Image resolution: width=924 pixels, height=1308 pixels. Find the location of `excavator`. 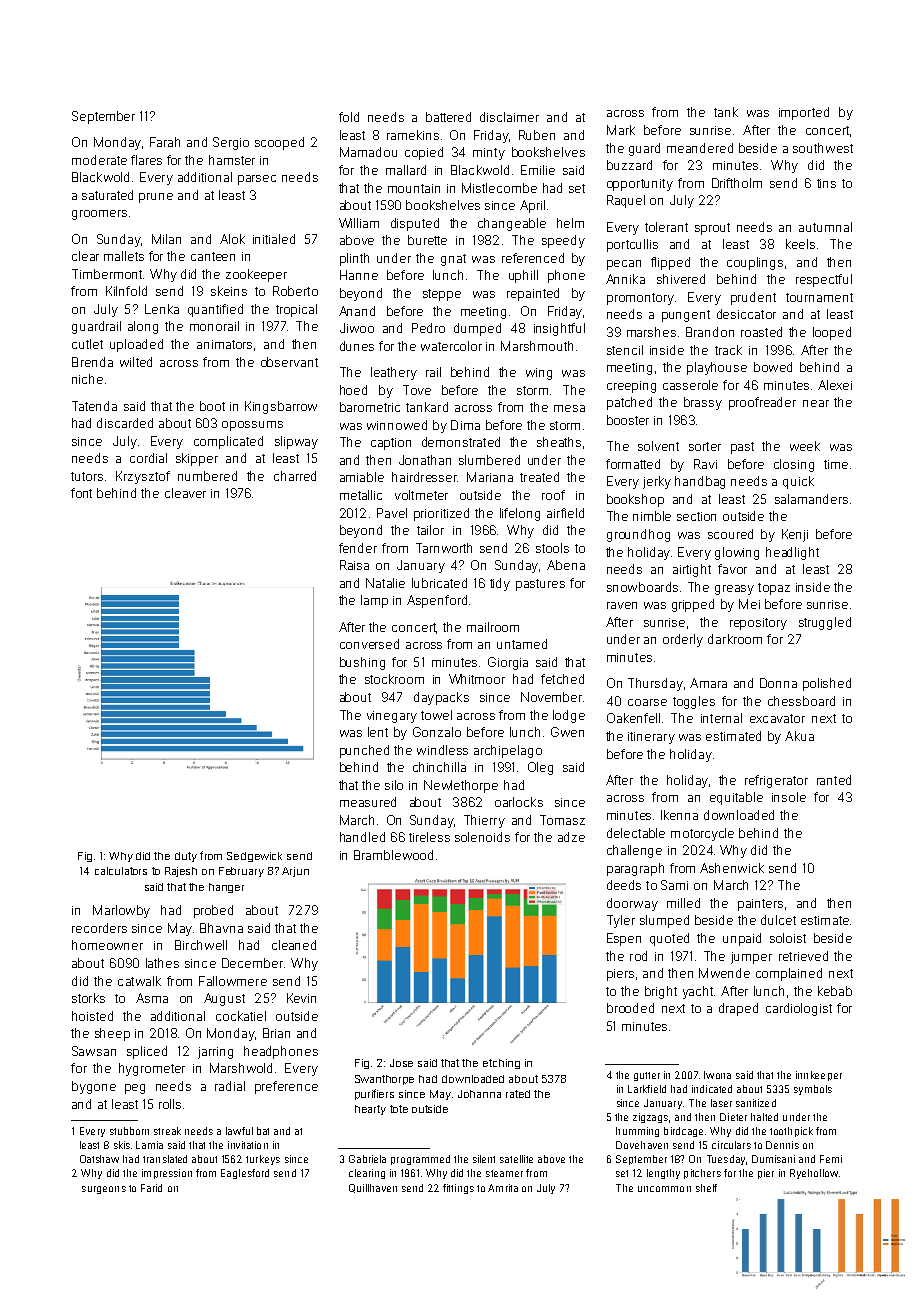

excavator is located at coordinates (777, 718).
